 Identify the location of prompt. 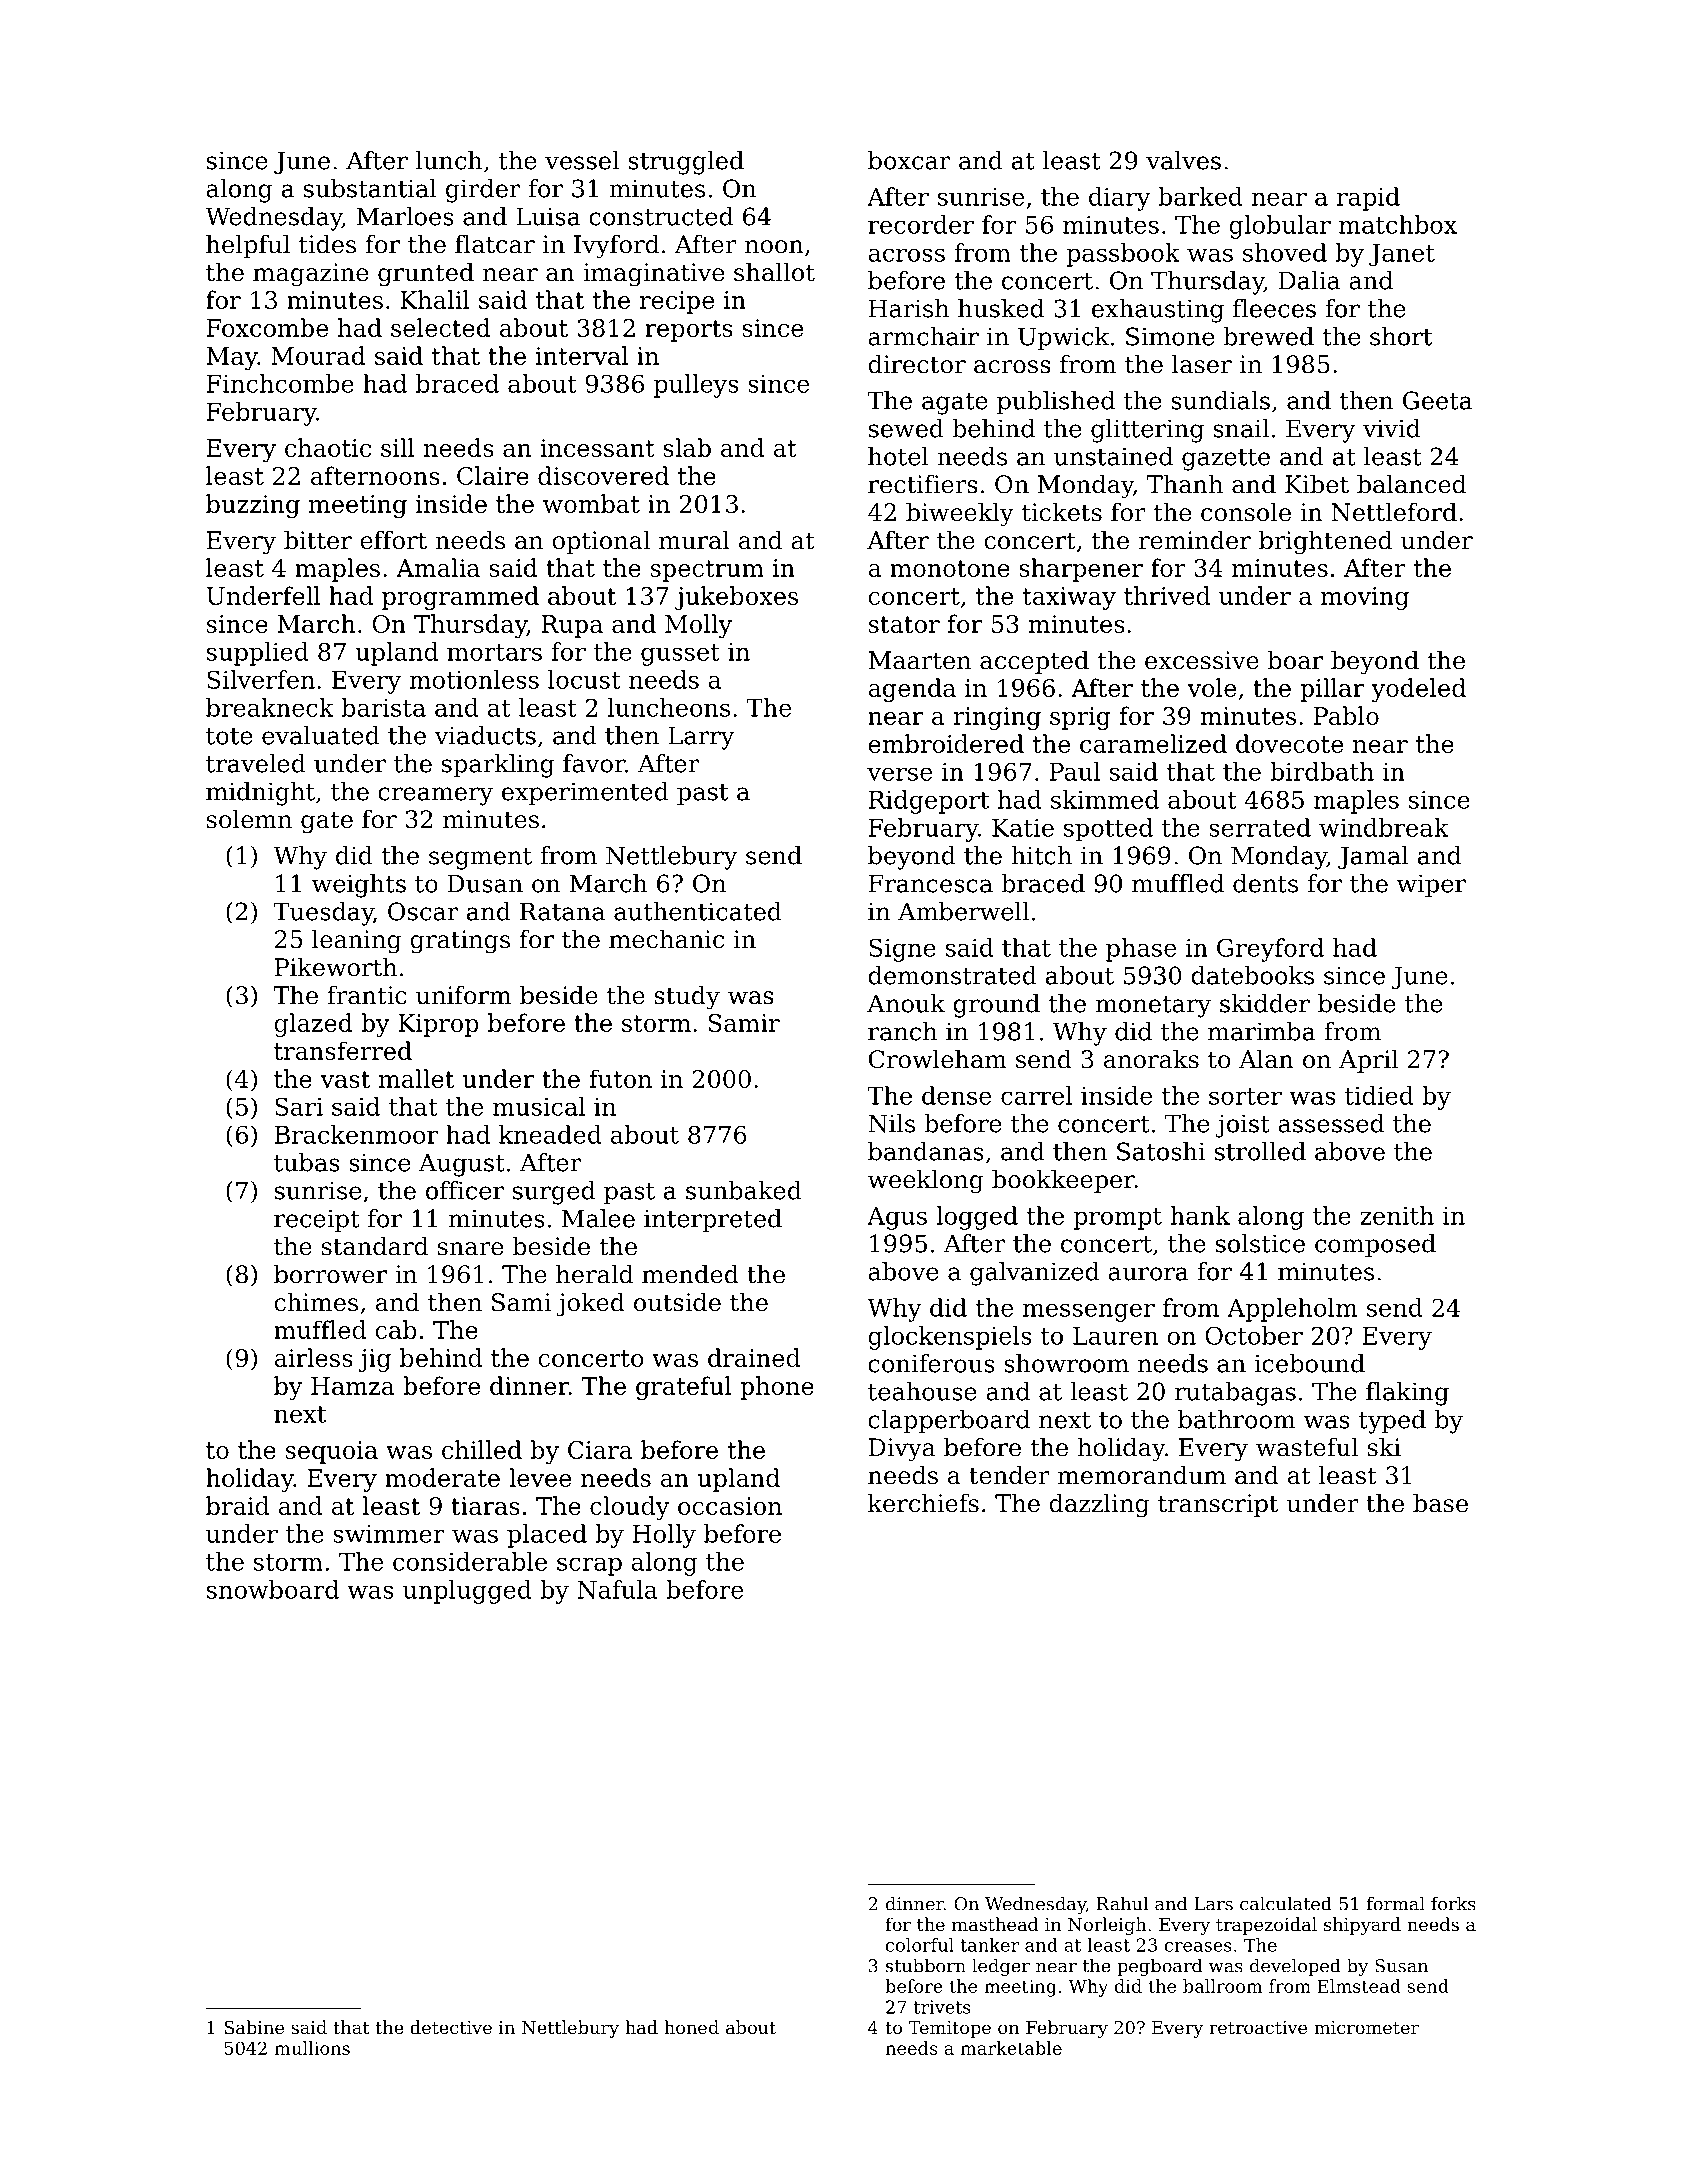
(1117, 1219).
